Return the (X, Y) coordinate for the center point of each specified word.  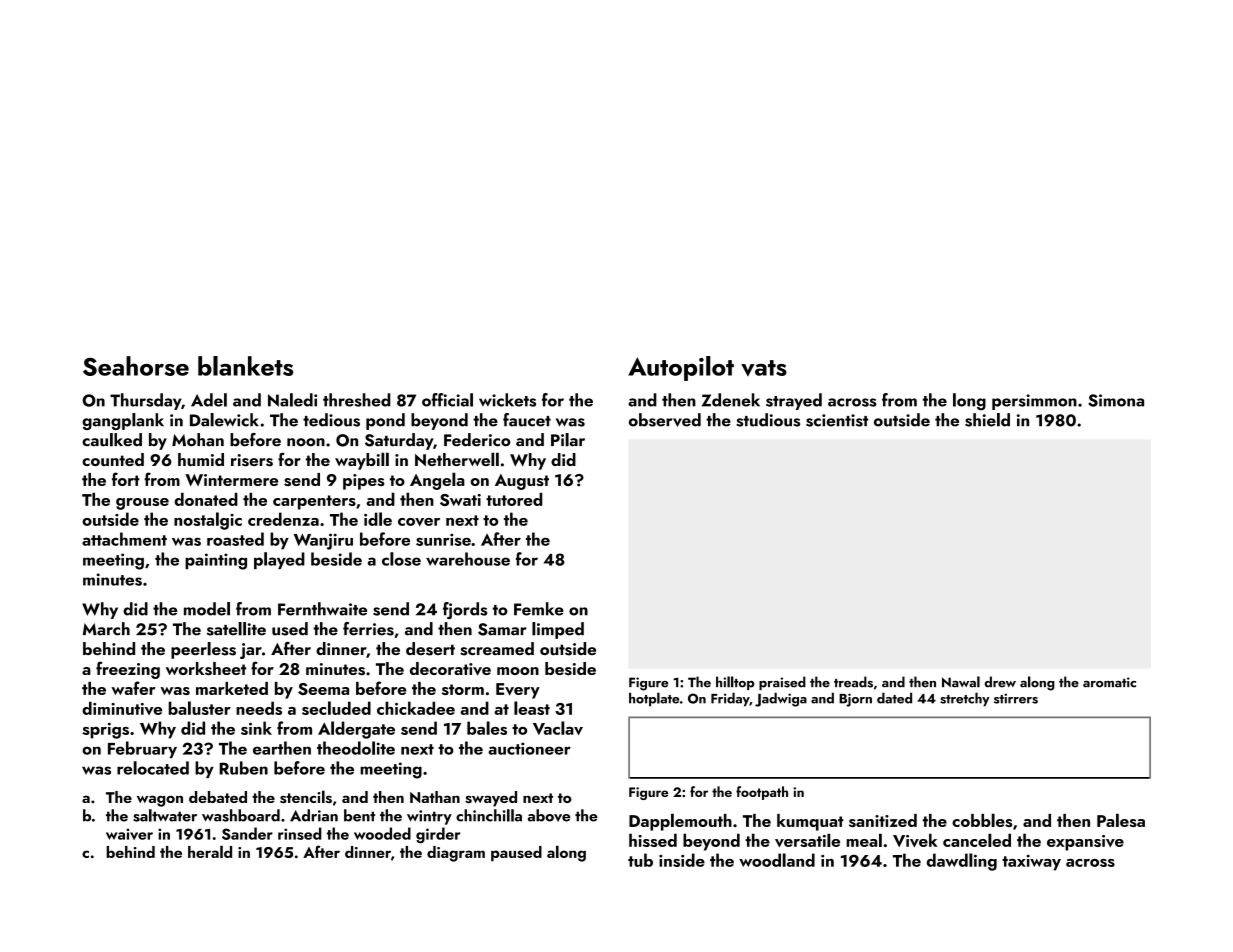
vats (764, 368)
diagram (456, 854)
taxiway (1031, 863)
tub (640, 860)
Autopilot (681, 368)
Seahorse (136, 366)
